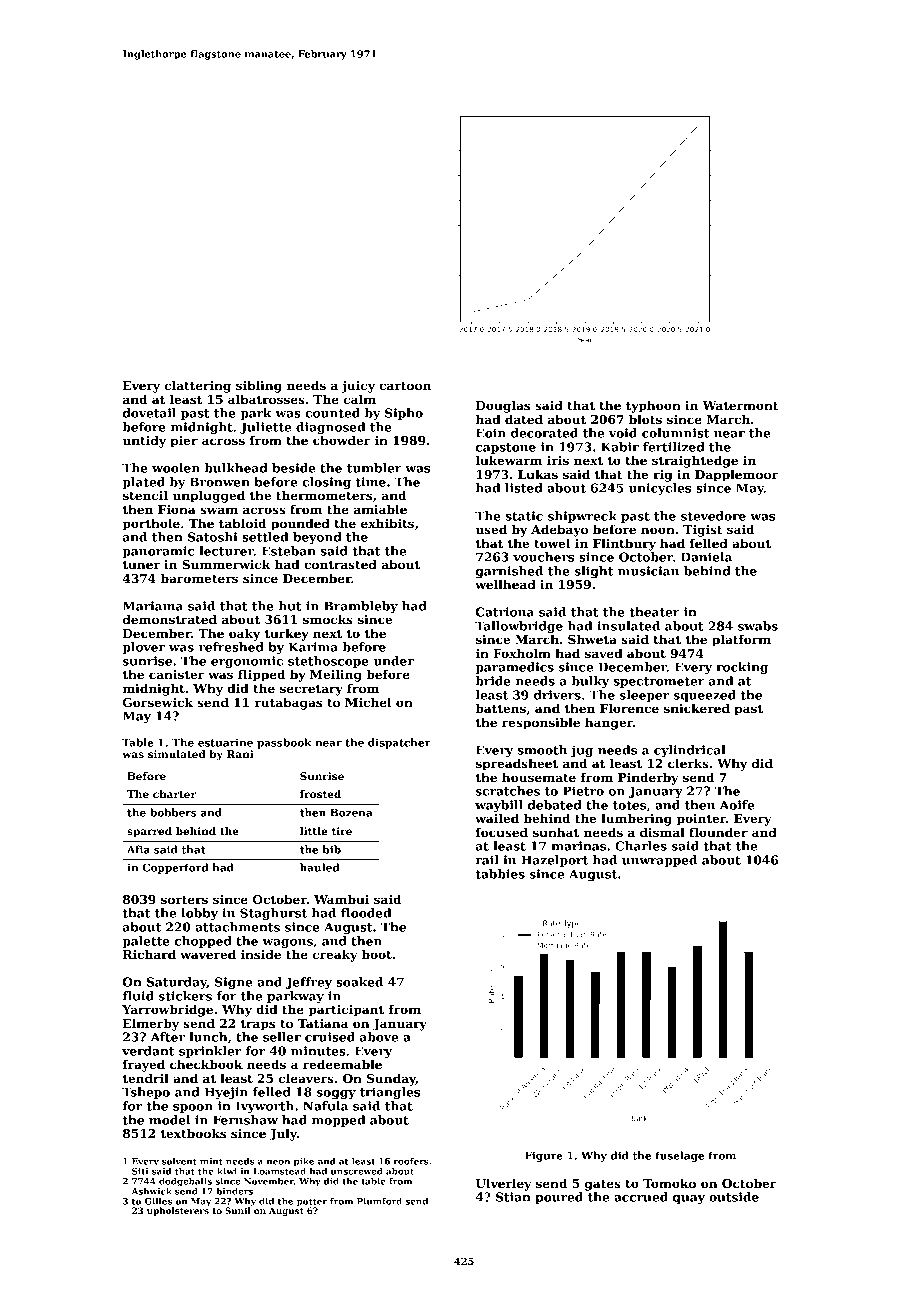 This image has width=908, height=1316. What do you see at coordinates (648, 571) in the image?
I see `musician` at bounding box center [648, 571].
